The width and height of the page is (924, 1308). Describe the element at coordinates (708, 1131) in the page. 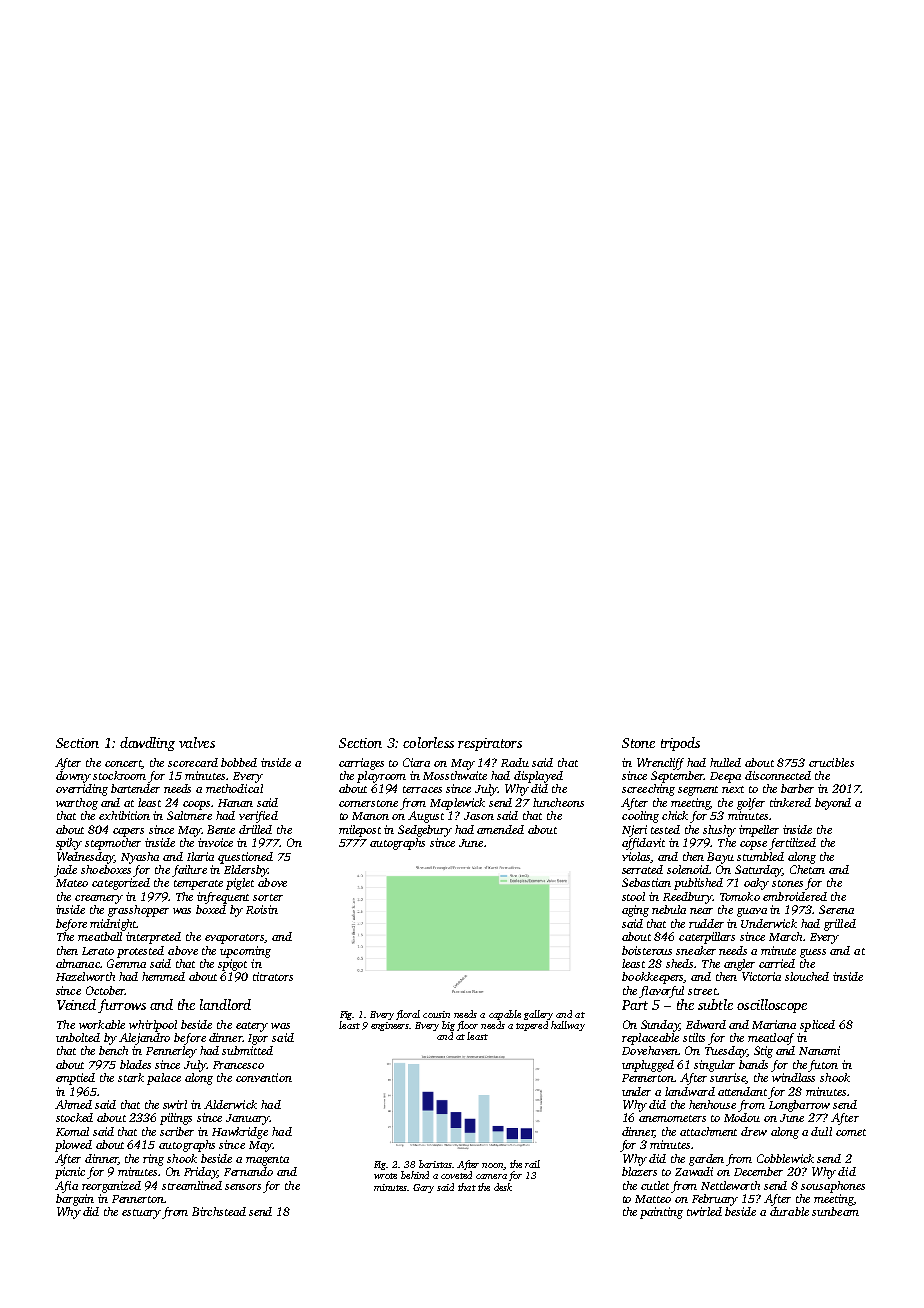

I see `attachment` at that location.
